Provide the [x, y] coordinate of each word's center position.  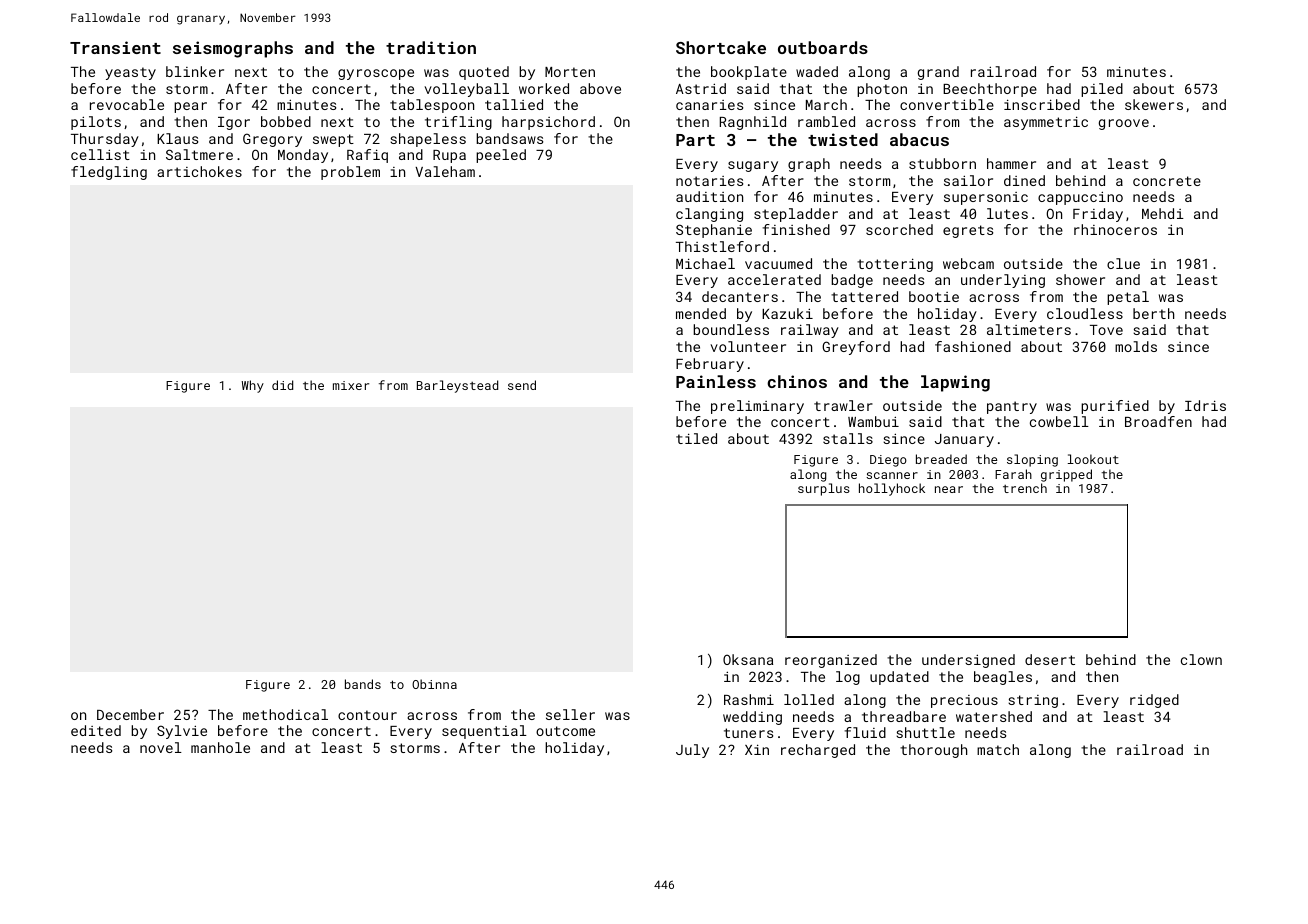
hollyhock [892, 489]
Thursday [105, 140]
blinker [195, 71]
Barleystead [457, 386]
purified [1115, 407]
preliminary [757, 407]
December [130, 714]
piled [1102, 90]
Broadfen [1158, 421]
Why [253, 386]
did [282, 385]
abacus [919, 139]
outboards [823, 47]
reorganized [831, 661]
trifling [458, 123]
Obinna [434, 684]
